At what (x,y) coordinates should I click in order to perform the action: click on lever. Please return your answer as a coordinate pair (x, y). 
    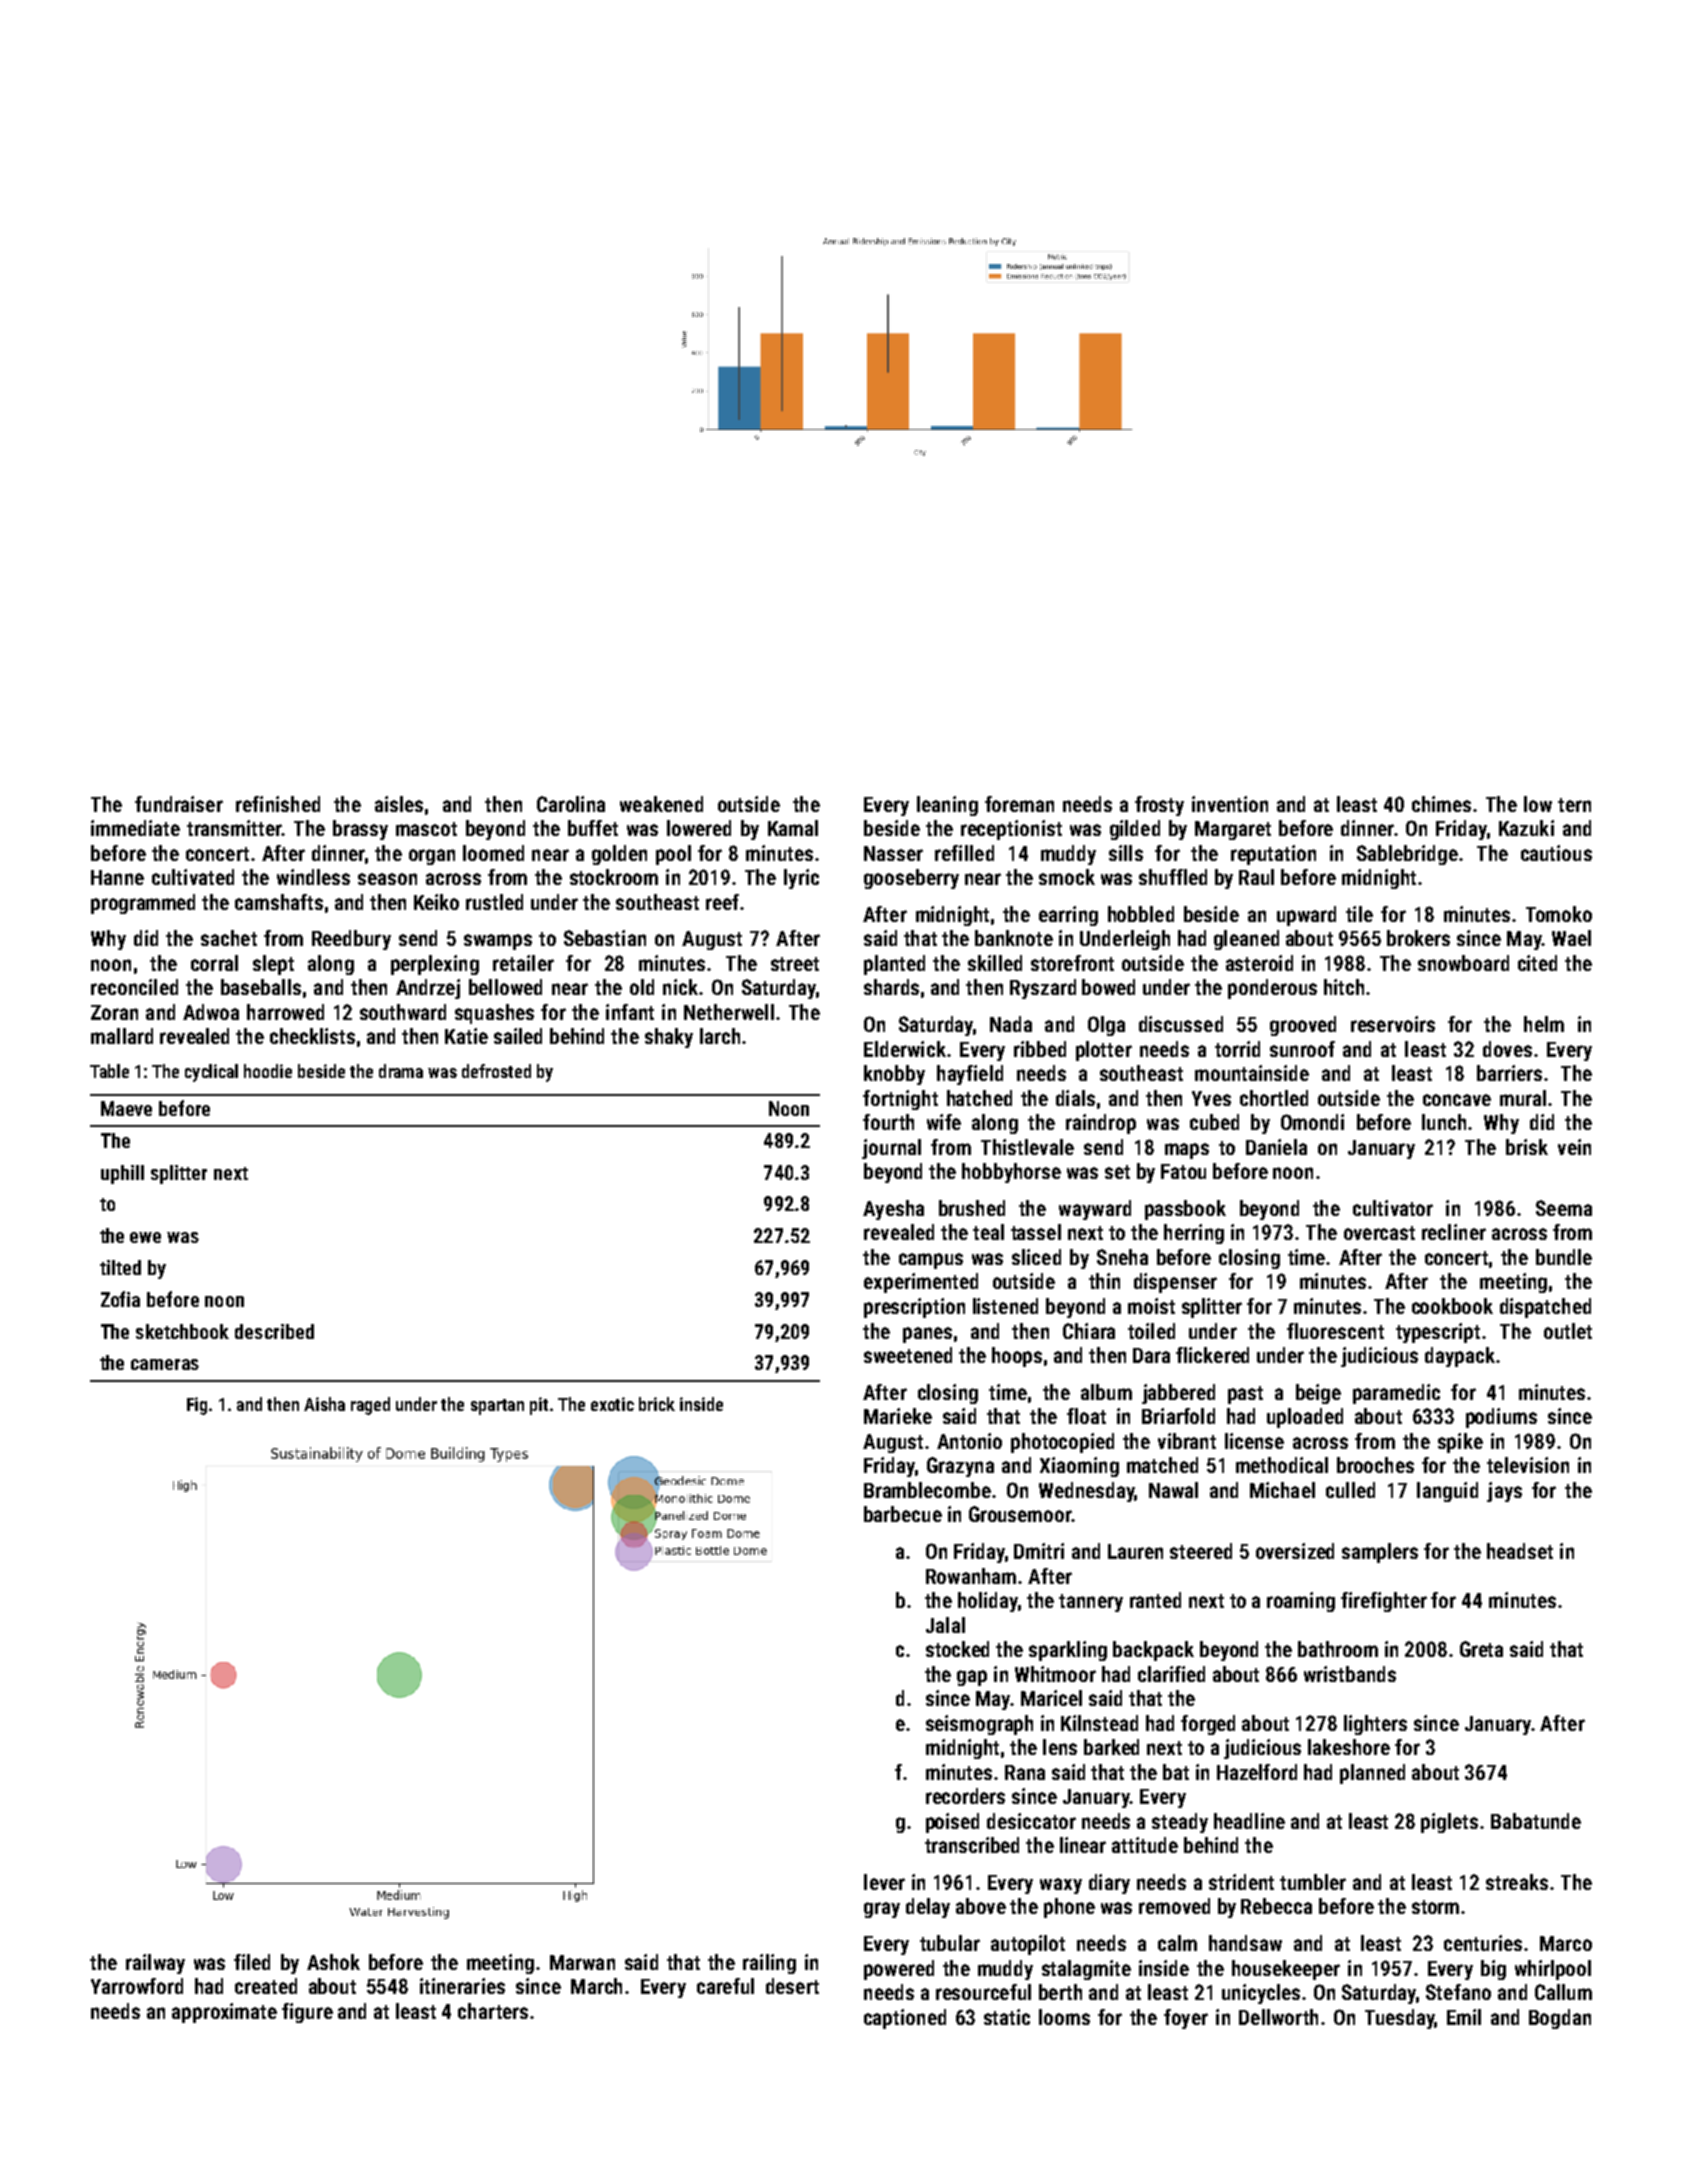
    Looking at the image, I should click on (884, 1882).
